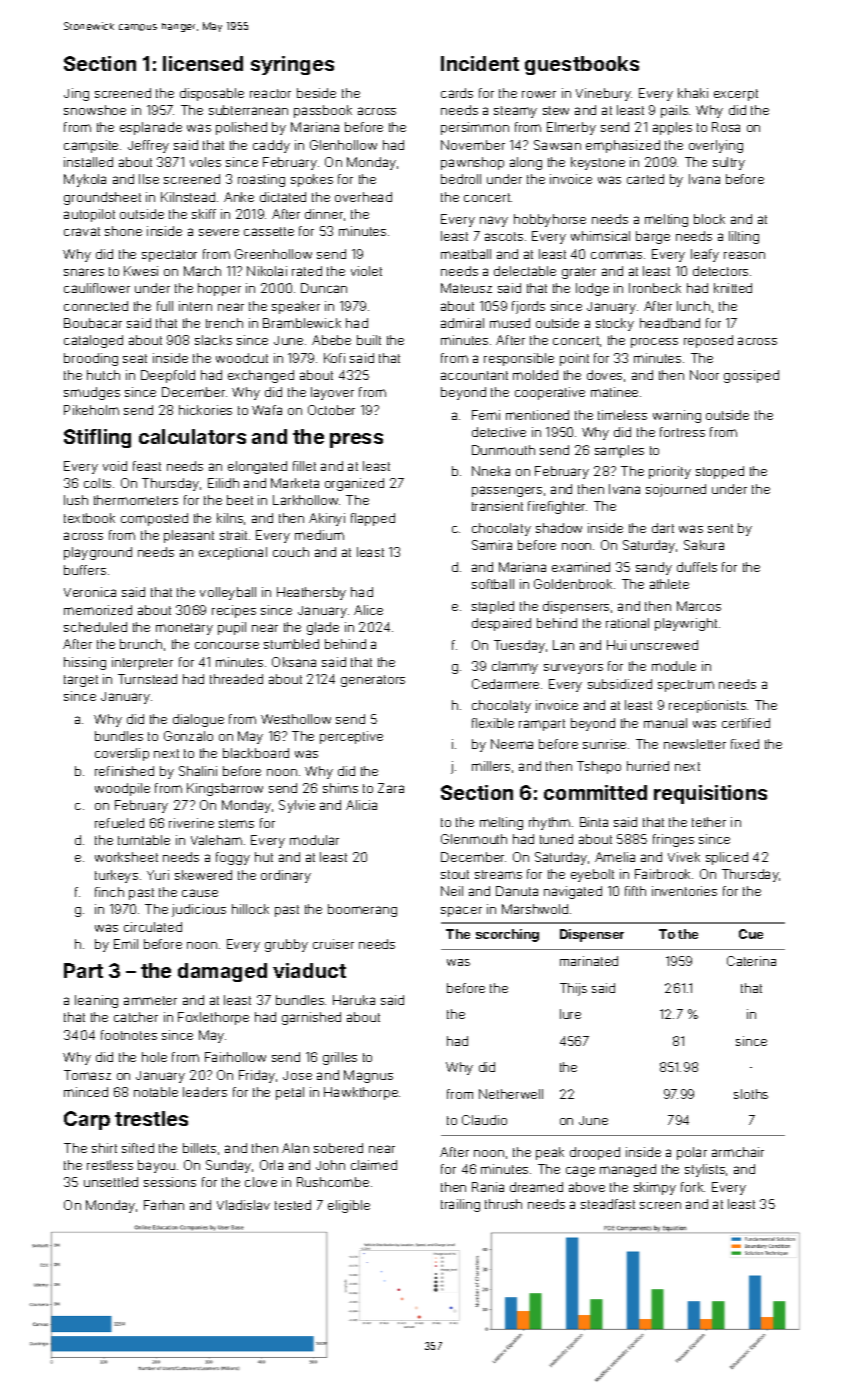  What do you see at coordinates (507, 935) in the page?
I see `scorching` at bounding box center [507, 935].
